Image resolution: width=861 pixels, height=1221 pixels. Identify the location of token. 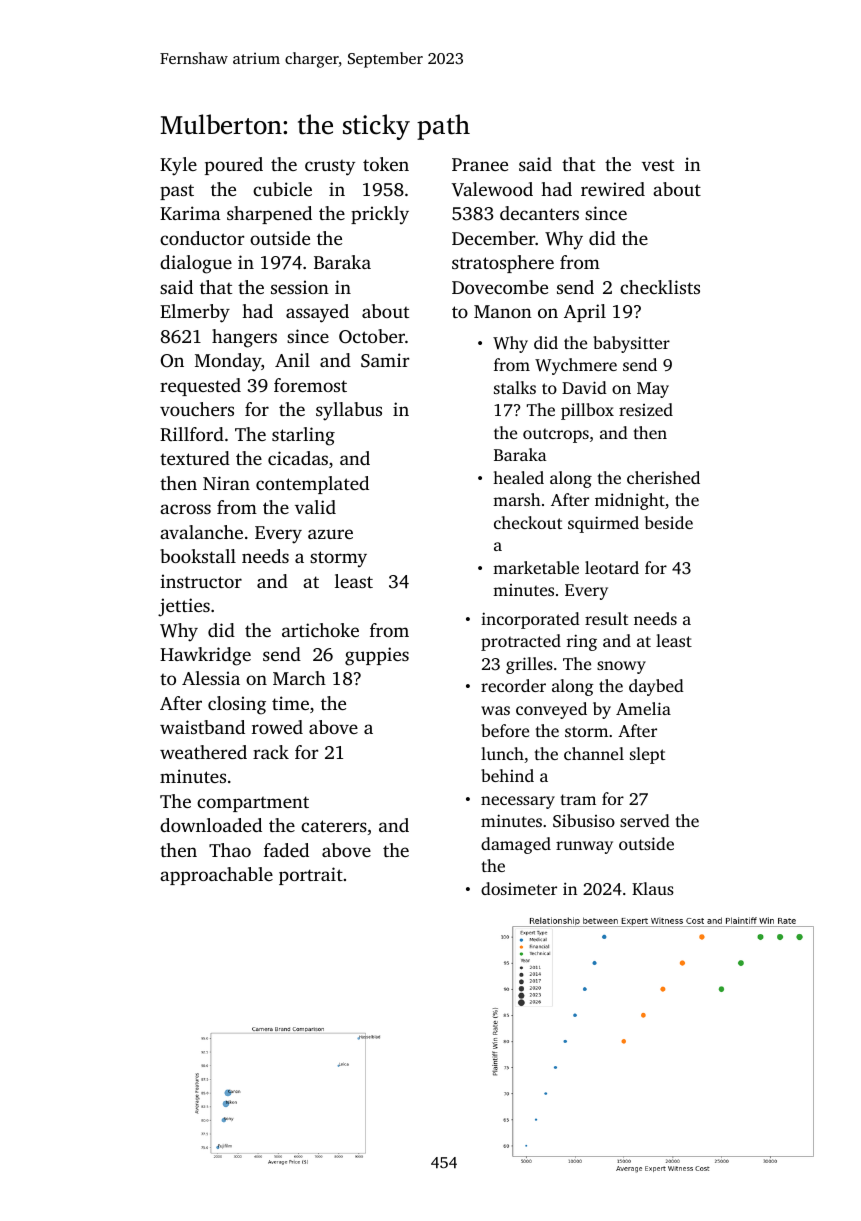
(386, 164).
